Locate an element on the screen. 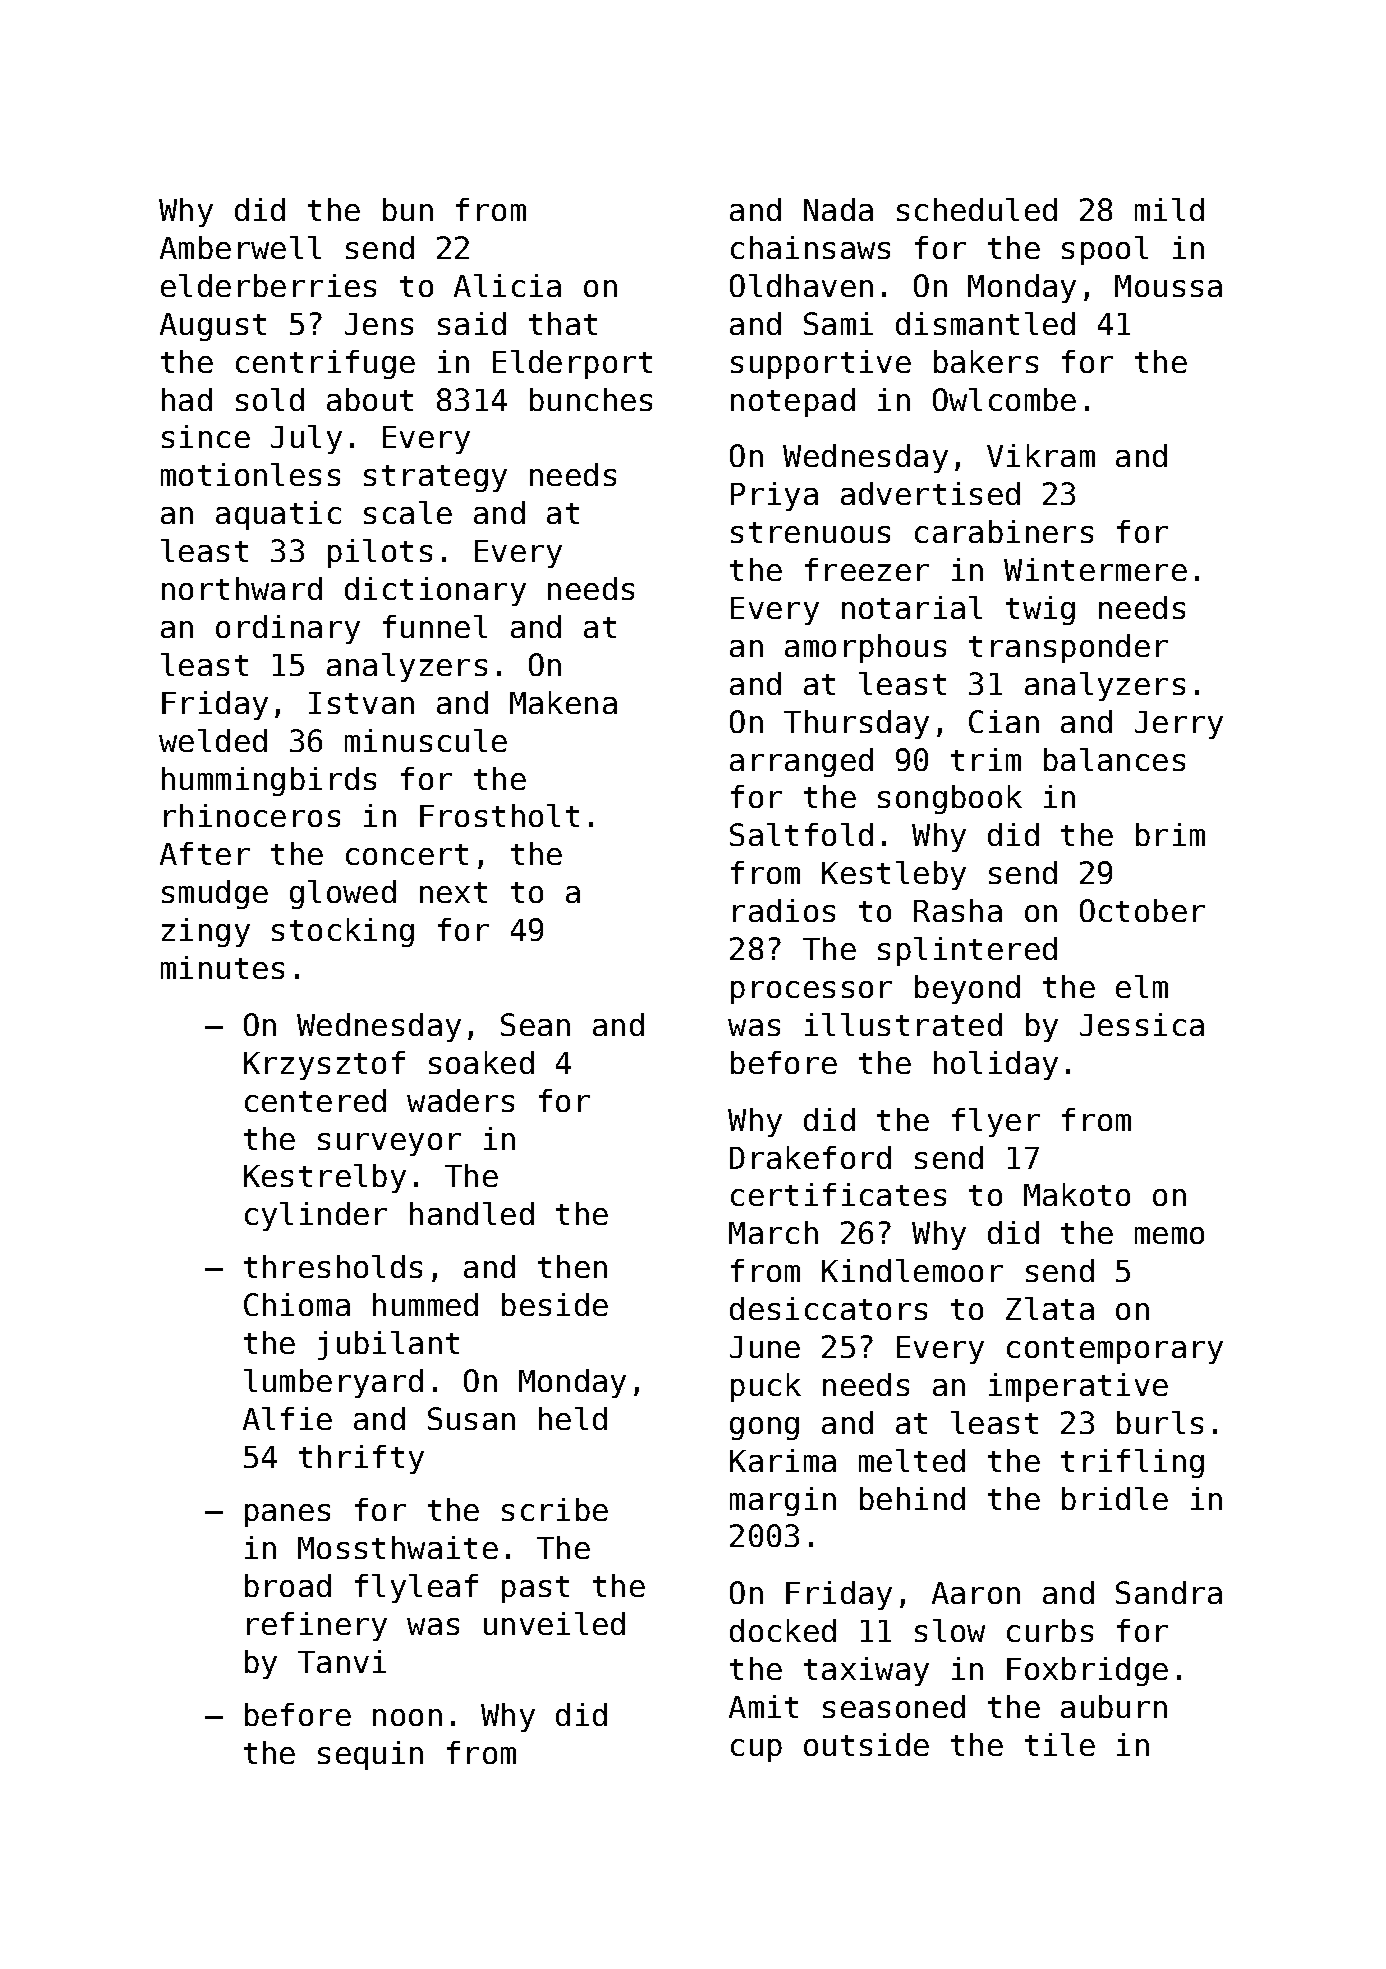 The height and width of the screenshot is (1969, 1386). sequin is located at coordinates (370, 1755).
